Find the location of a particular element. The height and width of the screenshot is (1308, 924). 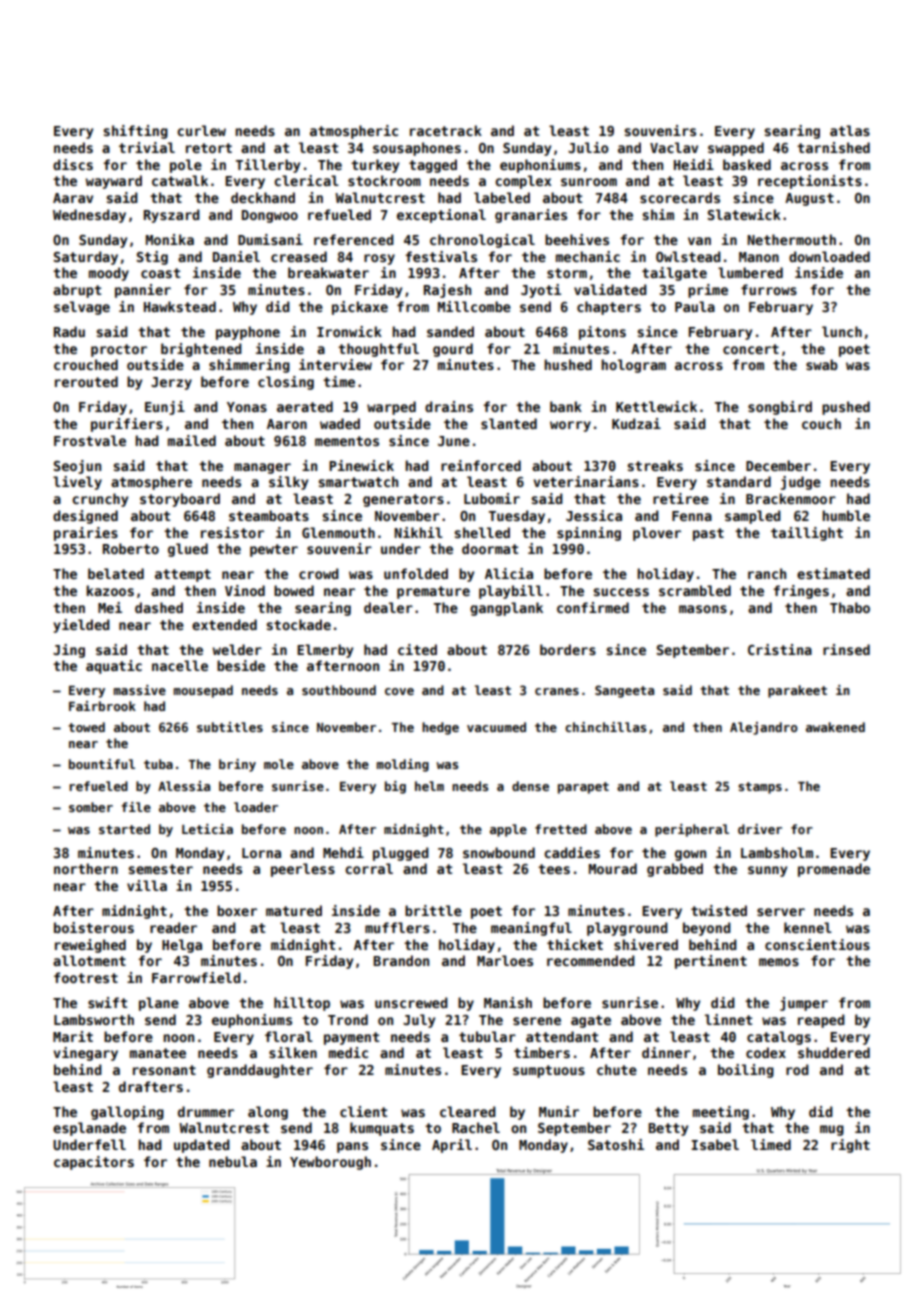

driver is located at coordinates (760, 829).
